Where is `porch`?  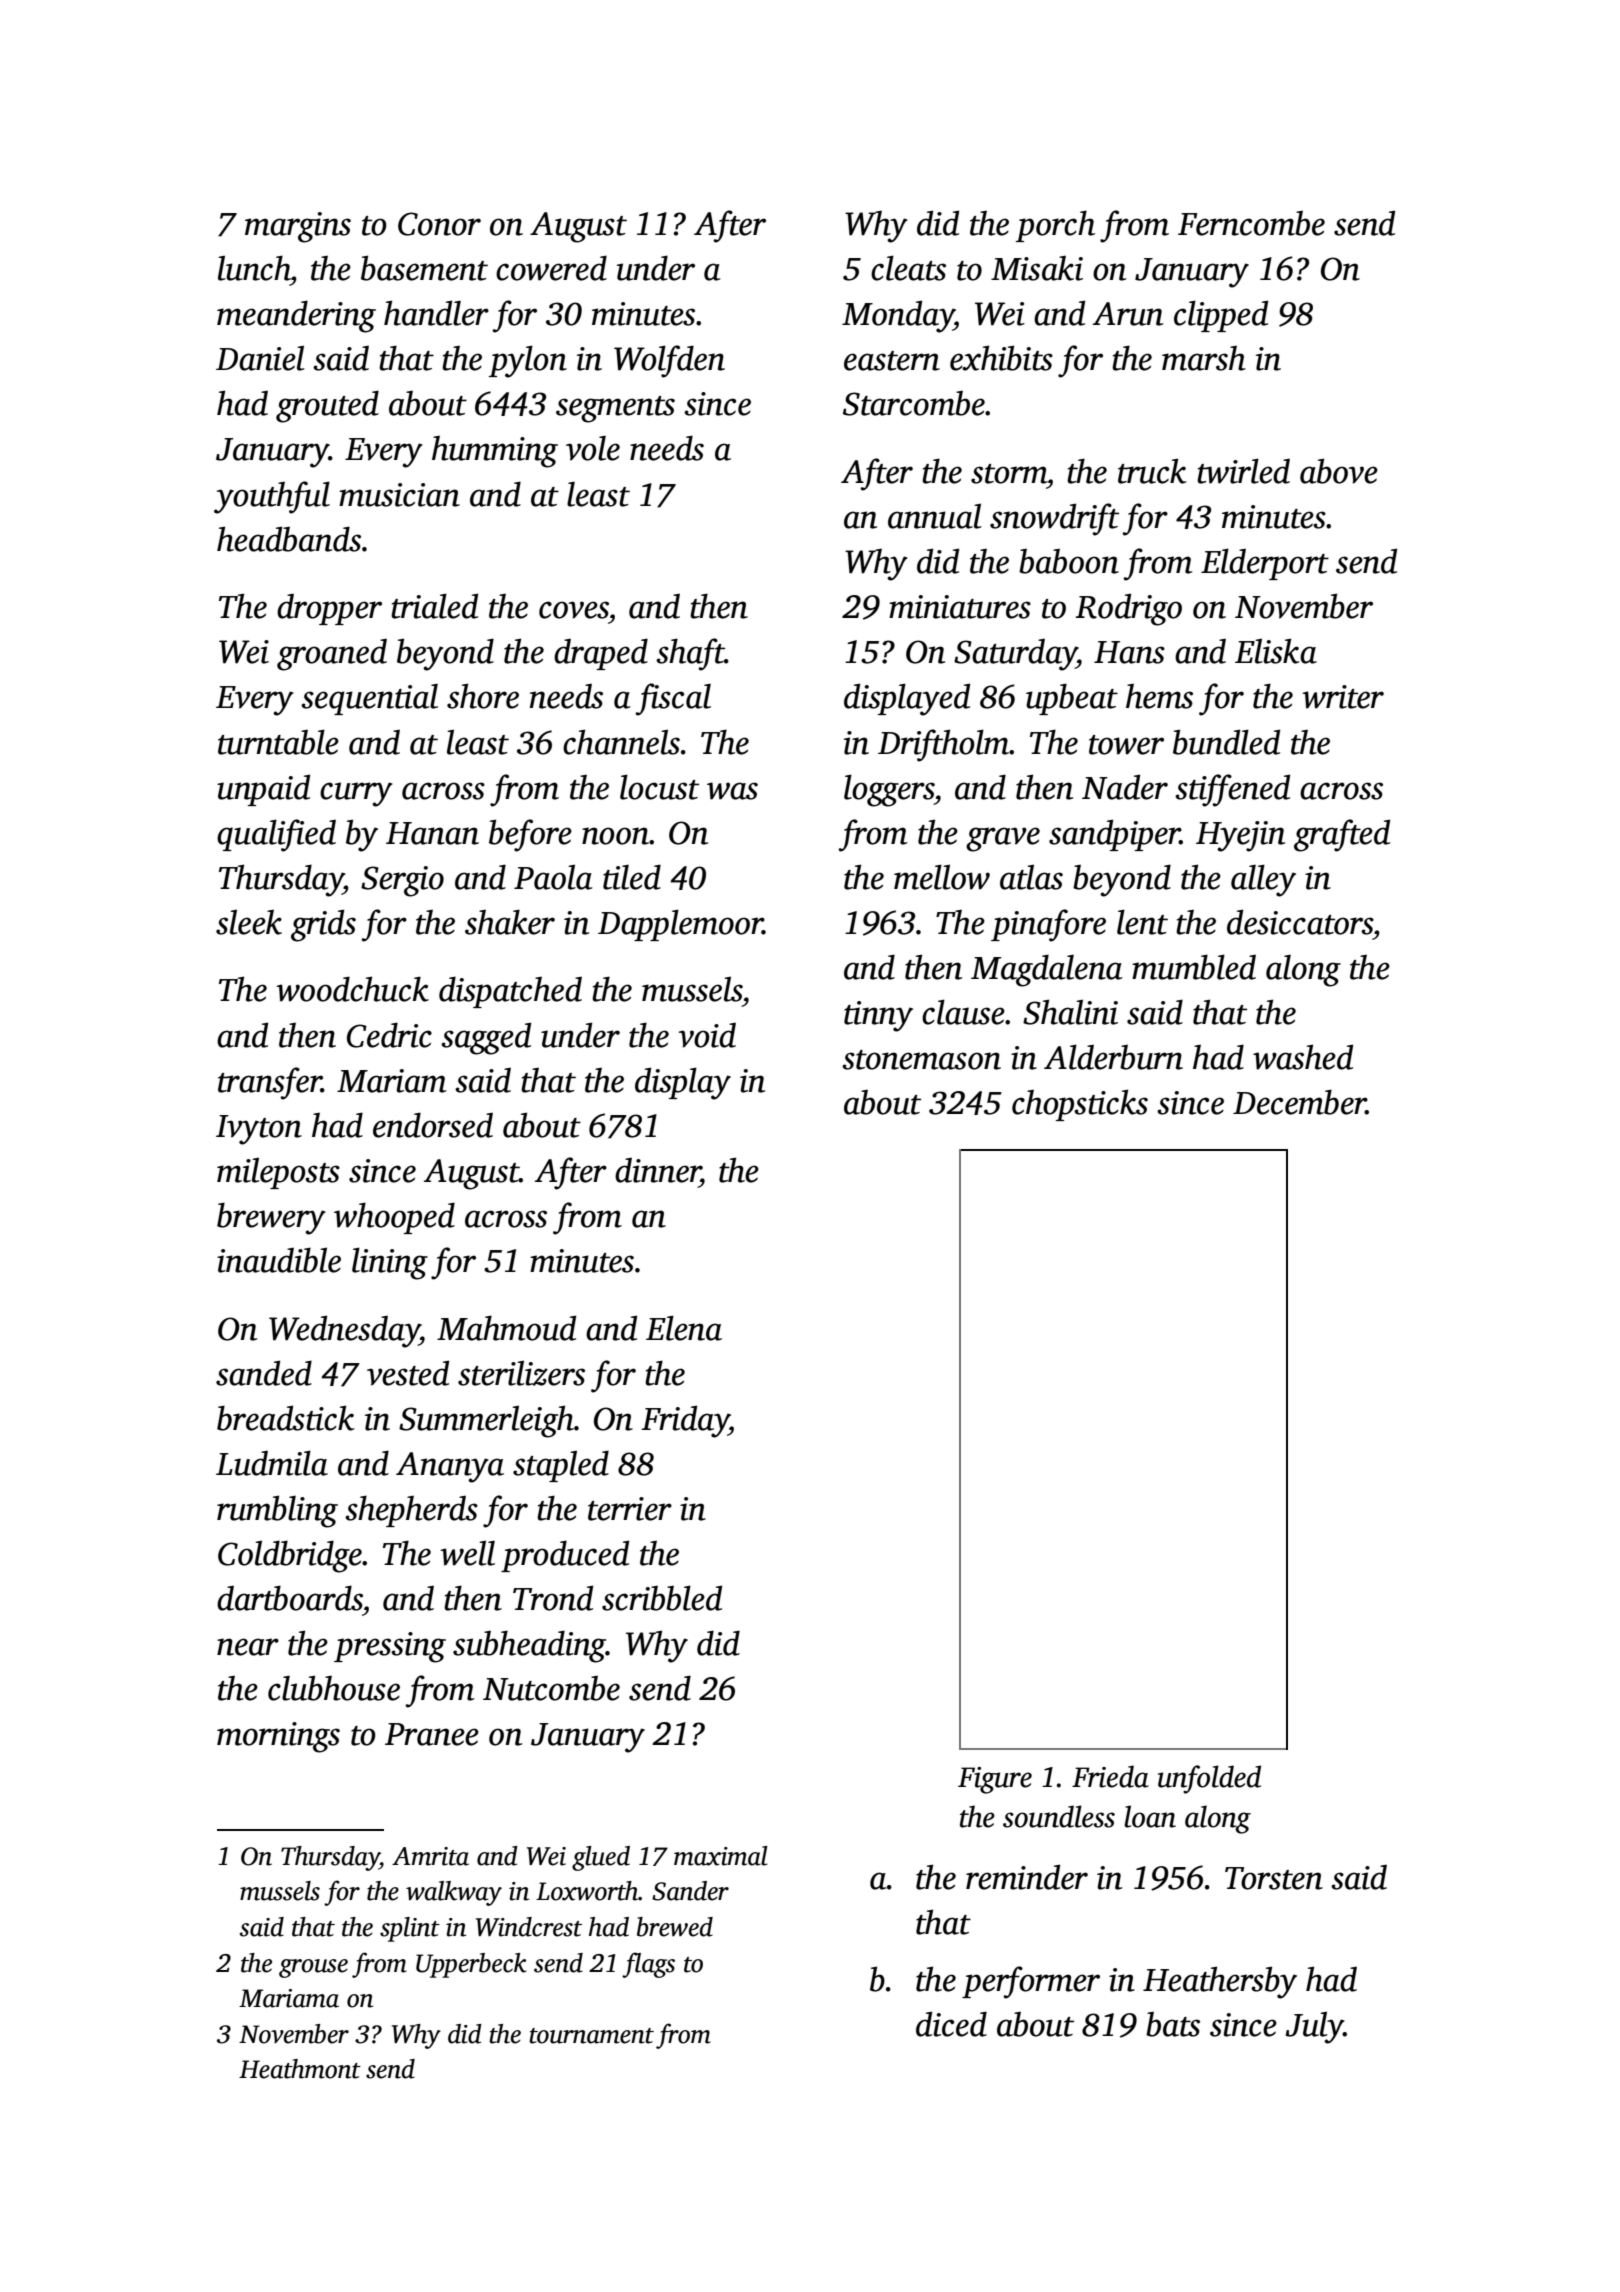
porch is located at coordinates (1055, 226).
